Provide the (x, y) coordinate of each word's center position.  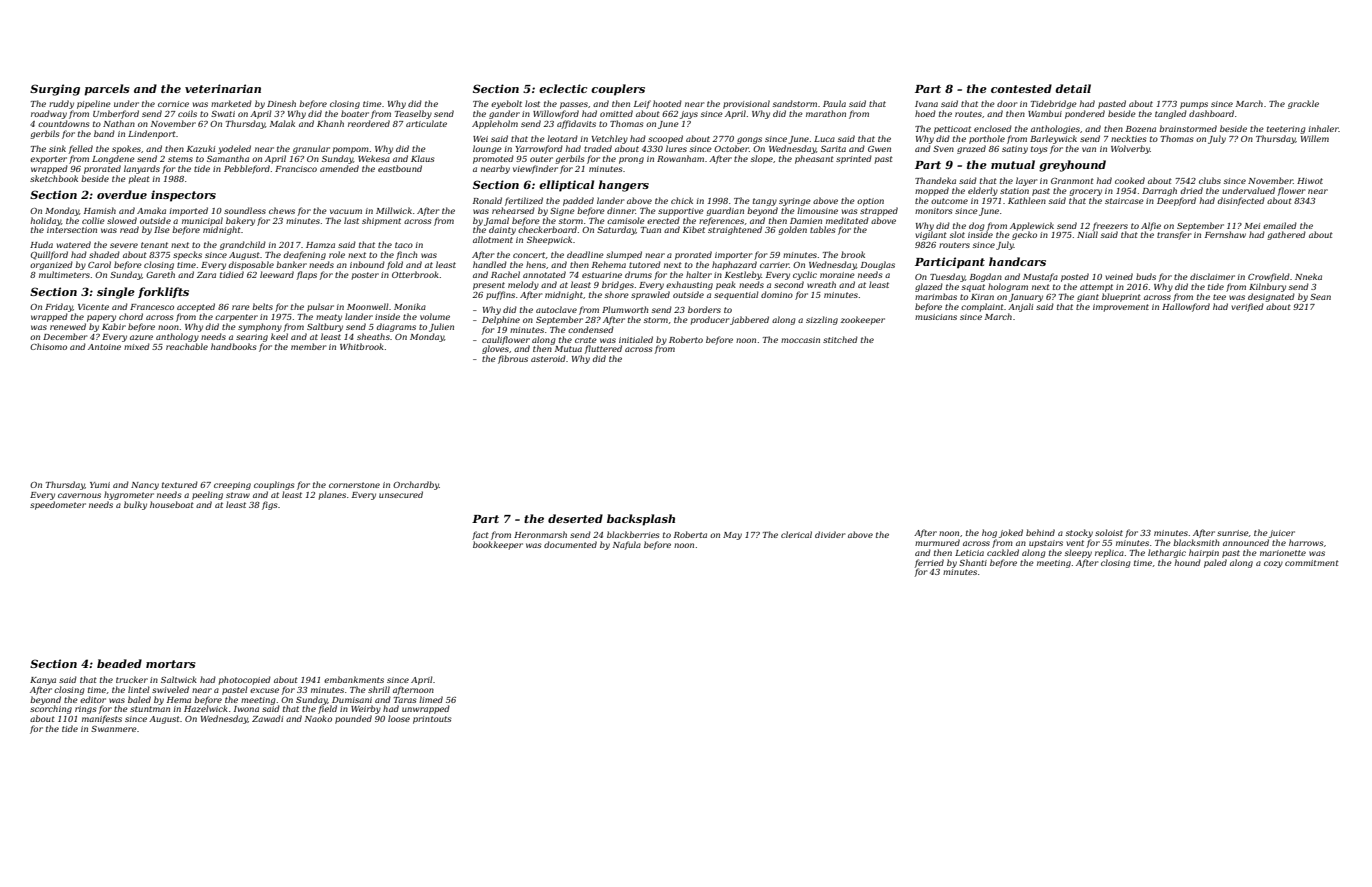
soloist (1109, 532)
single (116, 293)
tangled (1171, 114)
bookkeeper (498, 545)
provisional (746, 104)
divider (830, 534)
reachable (187, 346)
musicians (936, 317)
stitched (840, 339)
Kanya (43, 681)
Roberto (686, 339)
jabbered (749, 320)
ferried (929, 563)
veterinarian (223, 88)
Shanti (973, 562)
